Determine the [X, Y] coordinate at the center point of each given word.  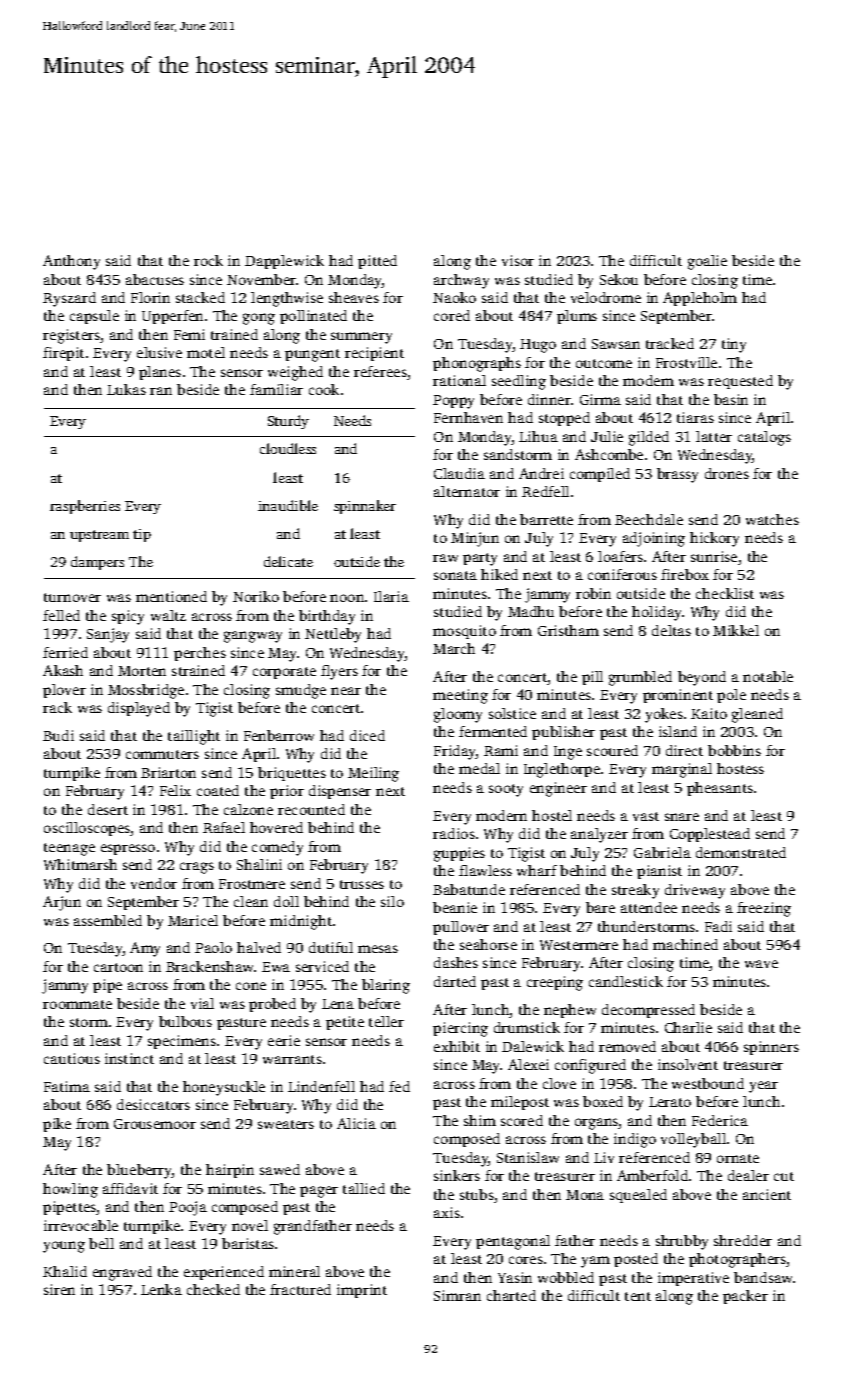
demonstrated [741, 852]
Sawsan [616, 344]
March [454, 648]
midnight [301, 922]
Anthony [71, 262]
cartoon [118, 967]
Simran [457, 1295]
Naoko [454, 297]
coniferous [622, 574]
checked [213, 1289]
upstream [99, 536]
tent [638, 1296]
